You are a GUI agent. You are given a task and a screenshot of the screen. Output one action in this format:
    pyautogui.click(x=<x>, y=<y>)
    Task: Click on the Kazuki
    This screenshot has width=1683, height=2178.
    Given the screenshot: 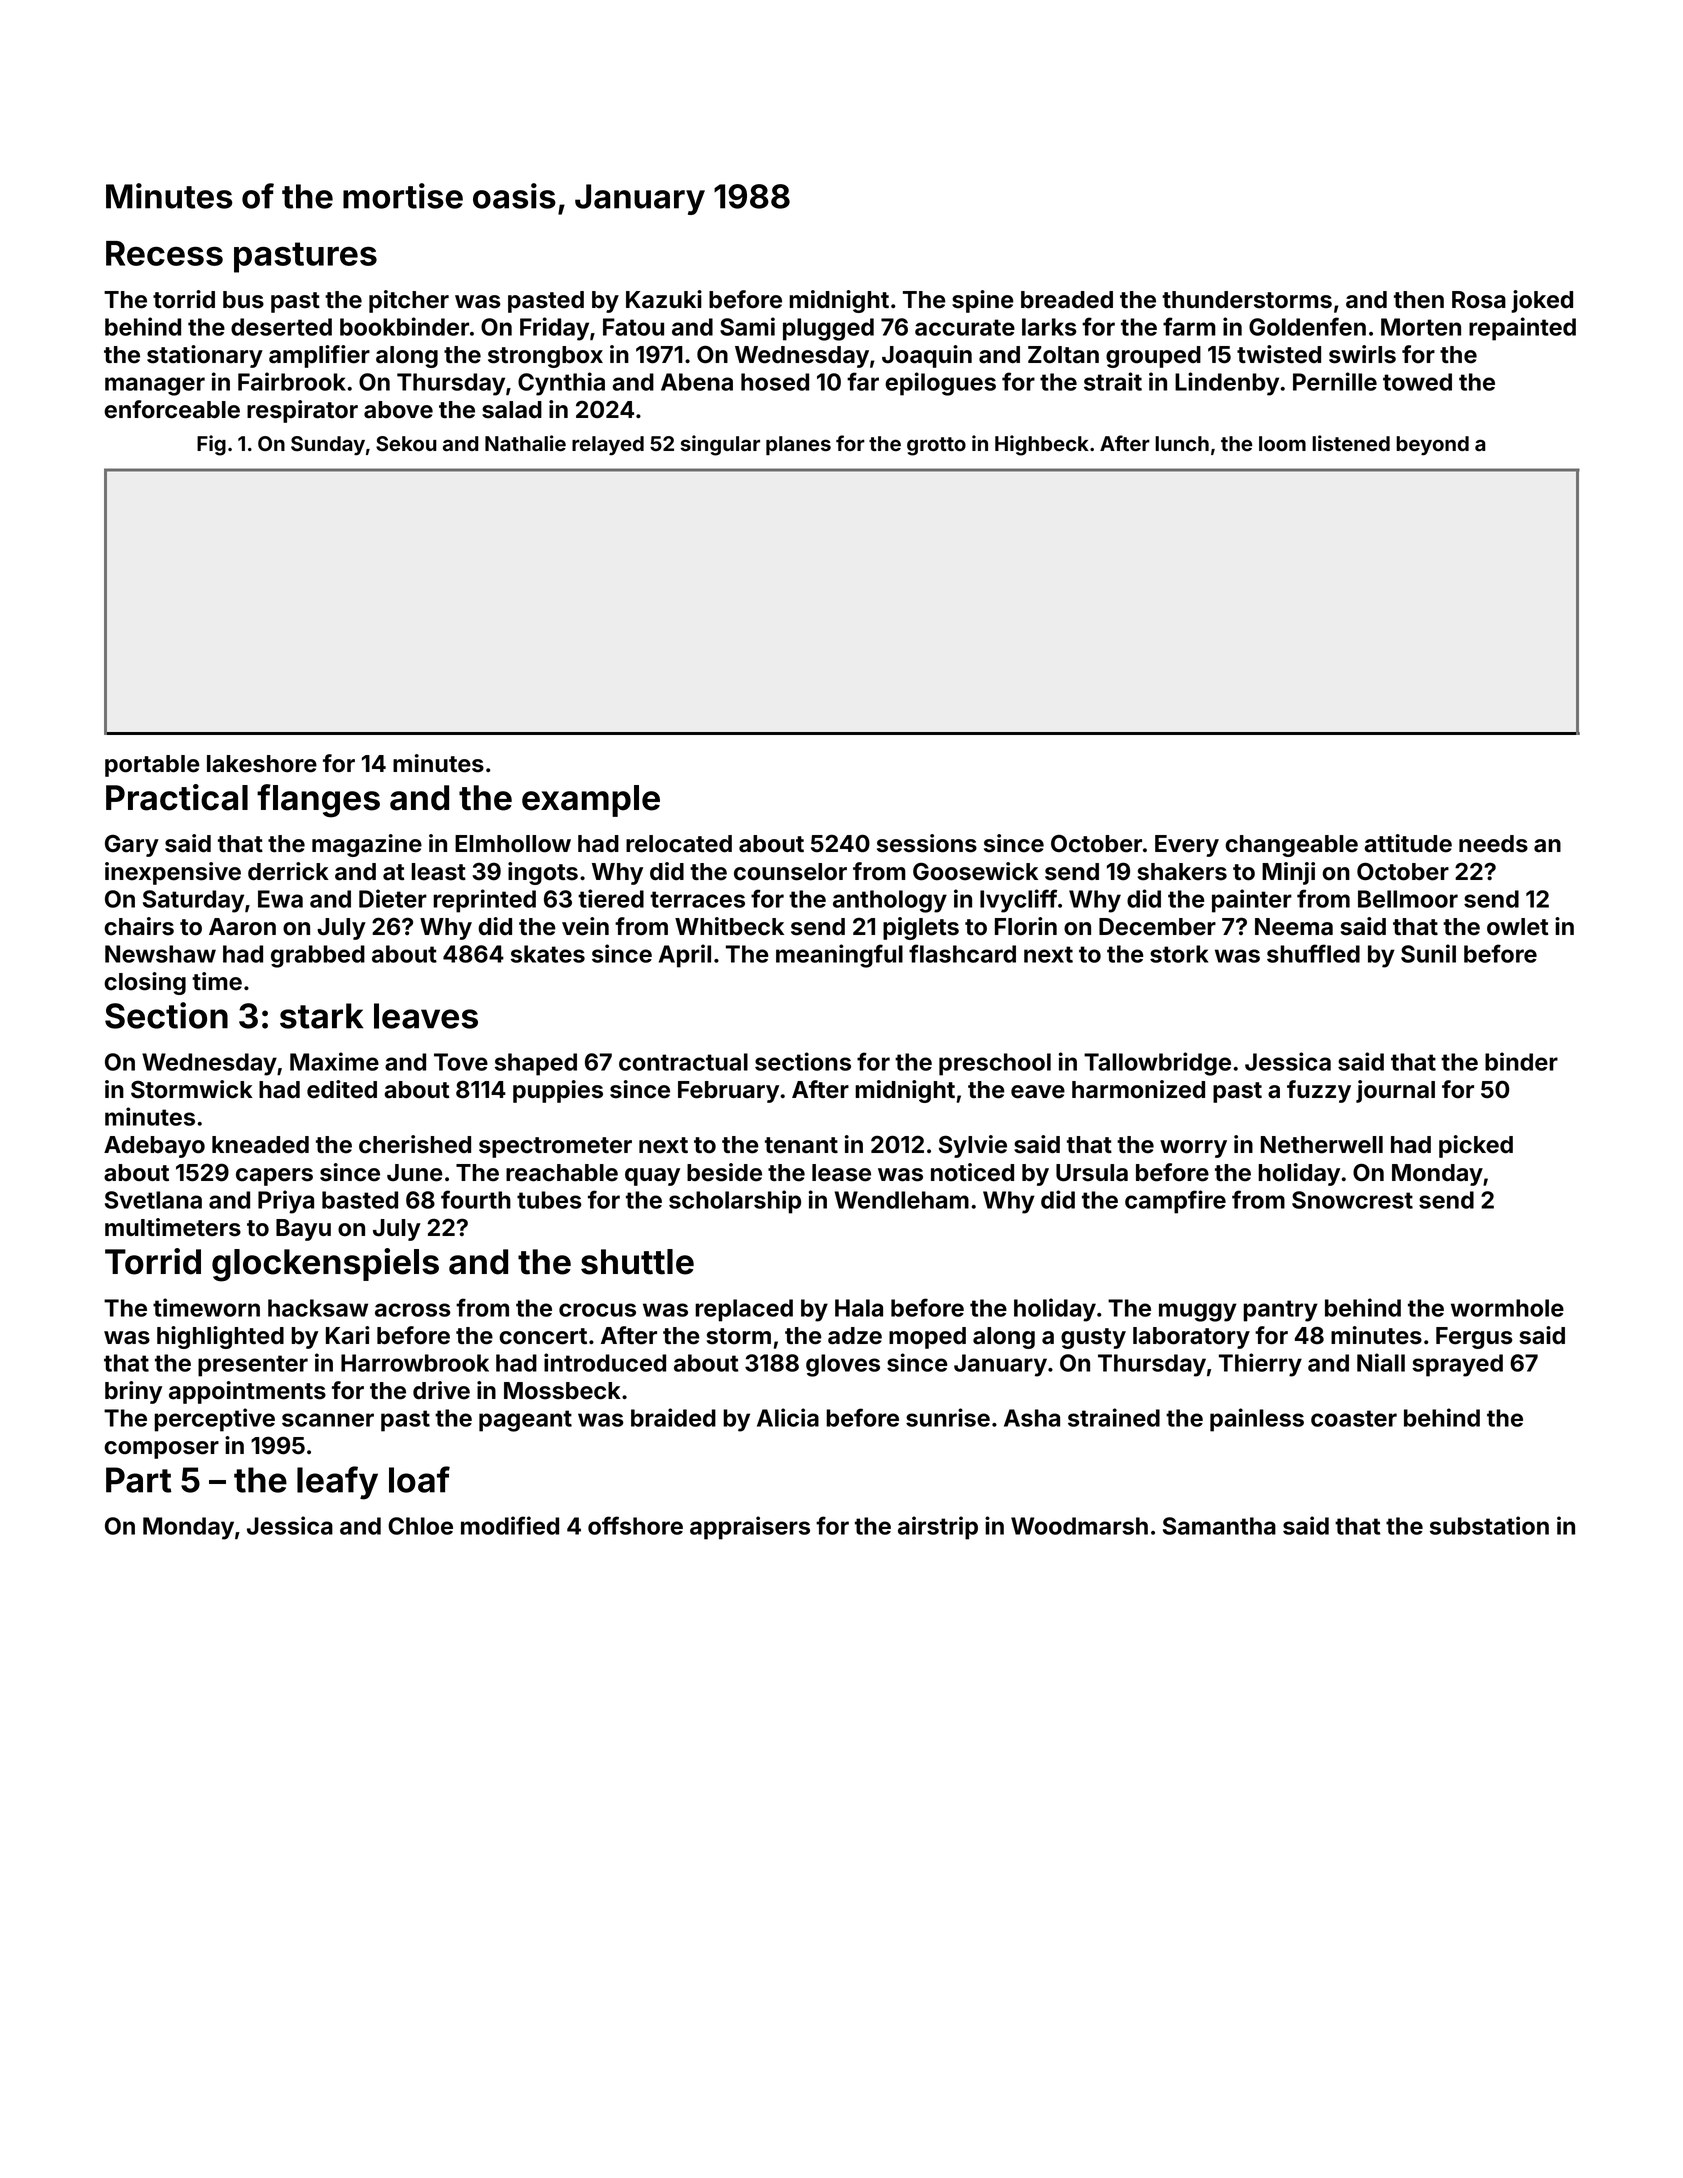 What is the action you would take?
    pyautogui.click(x=664, y=299)
